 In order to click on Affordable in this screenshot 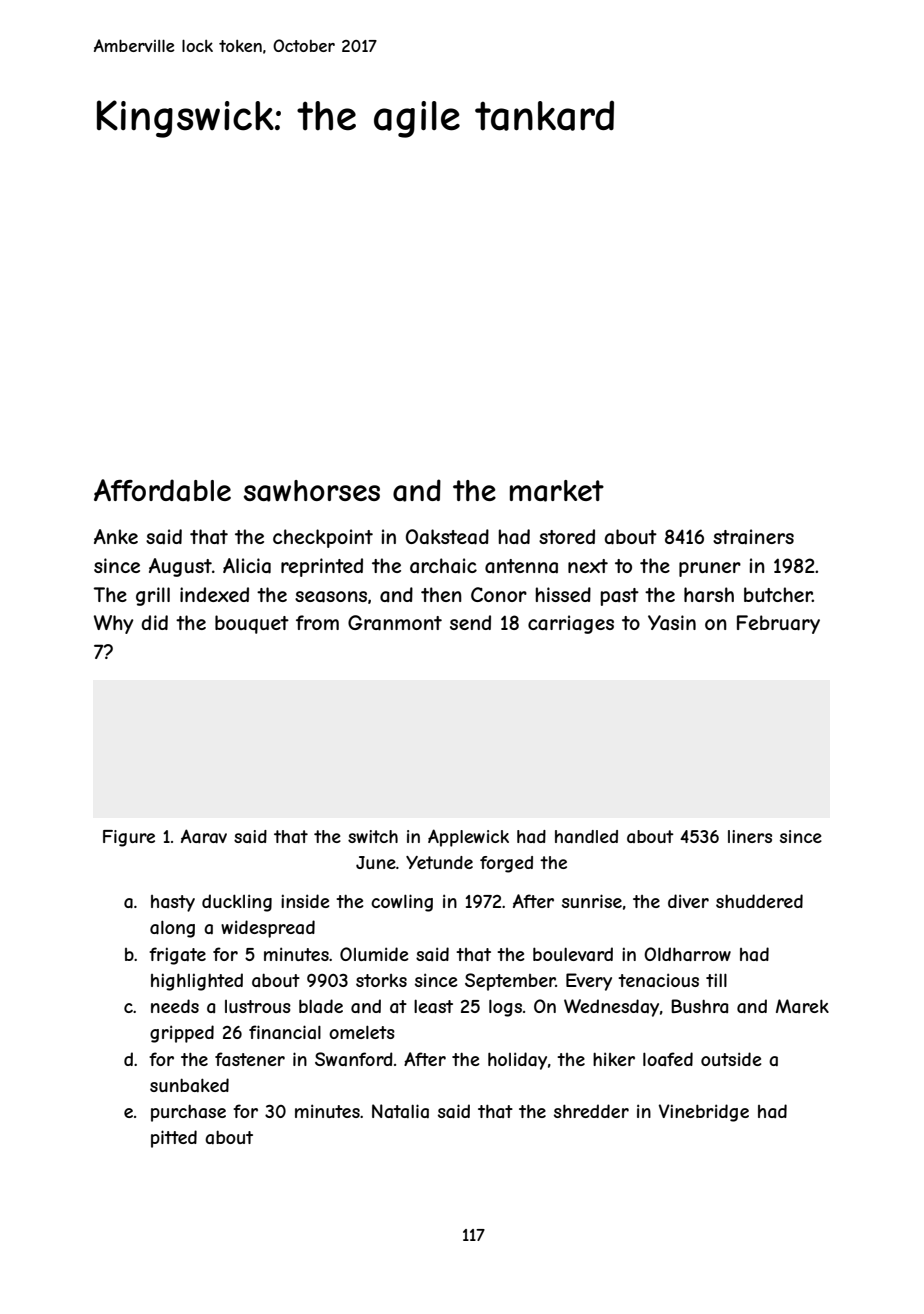, I will do `click(162, 490)`.
